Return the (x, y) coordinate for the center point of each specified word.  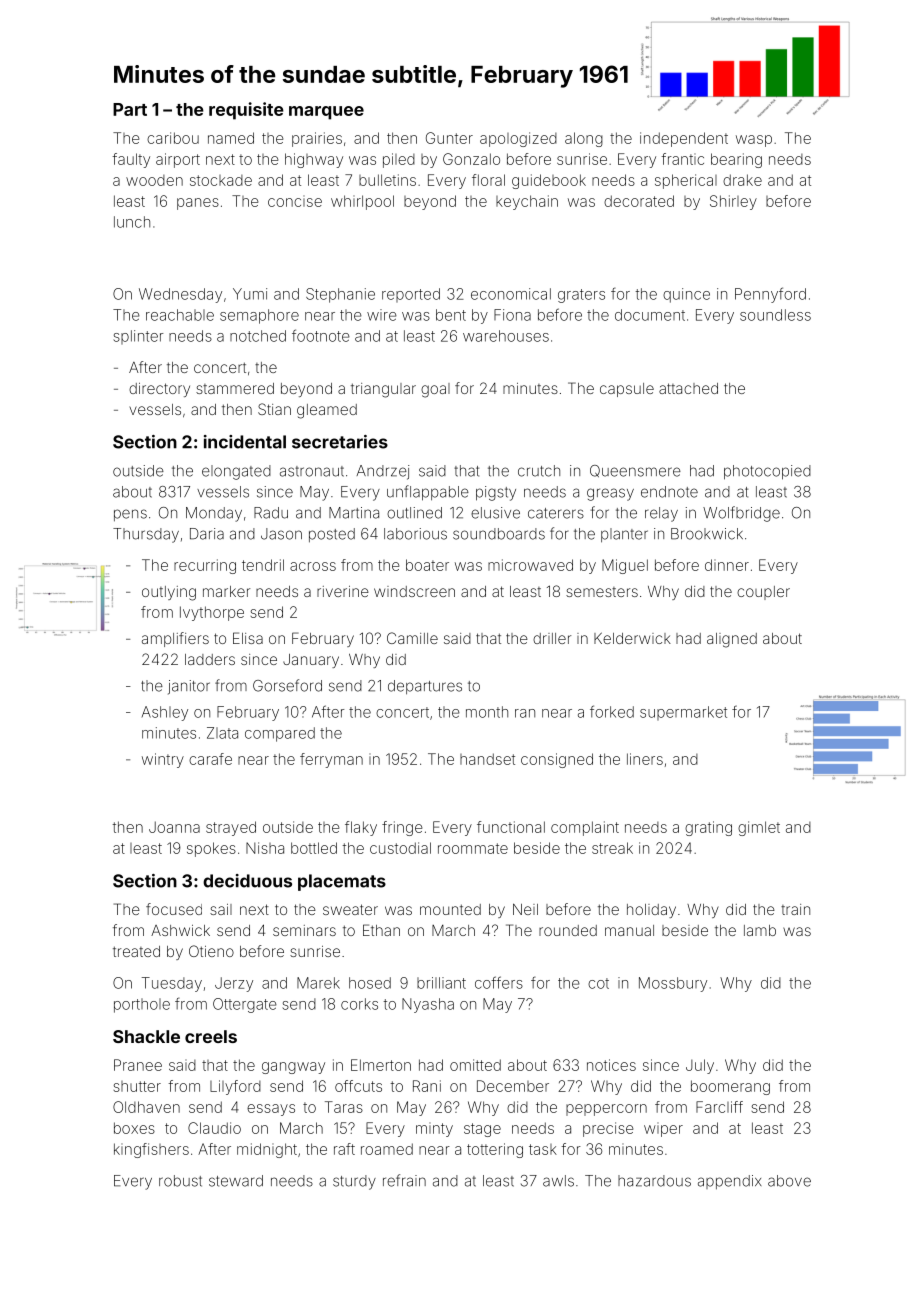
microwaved (530, 565)
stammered (235, 388)
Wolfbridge (741, 514)
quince (686, 295)
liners (645, 759)
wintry (163, 760)
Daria (207, 534)
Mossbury (673, 984)
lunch (132, 222)
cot (598, 983)
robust (180, 1181)
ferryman (331, 760)
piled (399, 160)
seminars (304, 930)
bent (451, 315)
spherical (686, 181)
